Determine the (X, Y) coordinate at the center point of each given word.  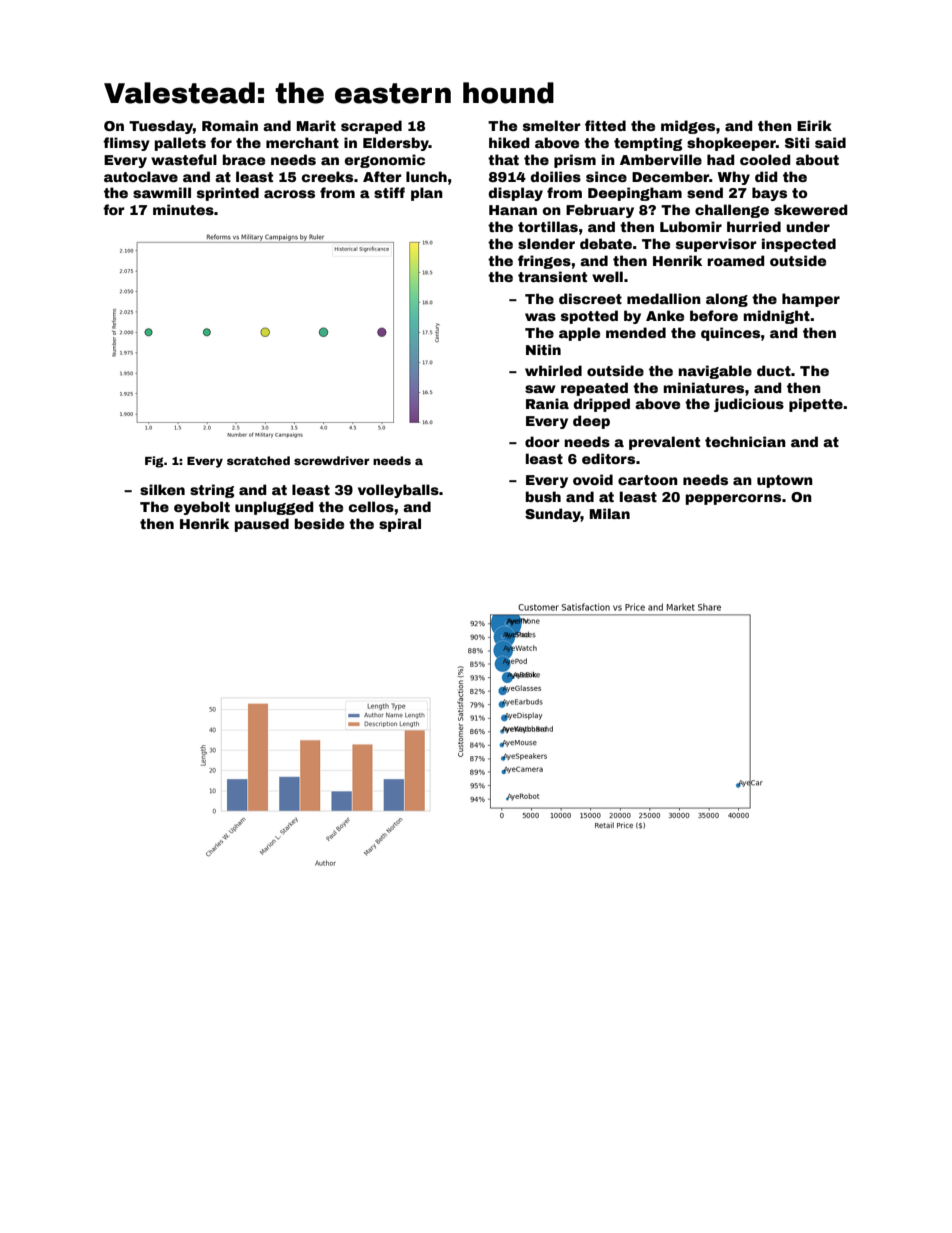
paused (262, 525)
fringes (544, 262)
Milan (609, 513)
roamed (736, 260)
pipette (816, 405)
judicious (749, 405)
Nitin (543, 349)
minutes (183, 209)
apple (579, 334)
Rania (547, 403)
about (817, 159)
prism (575, 161)
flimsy (126, 144)
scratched (258, 460)
